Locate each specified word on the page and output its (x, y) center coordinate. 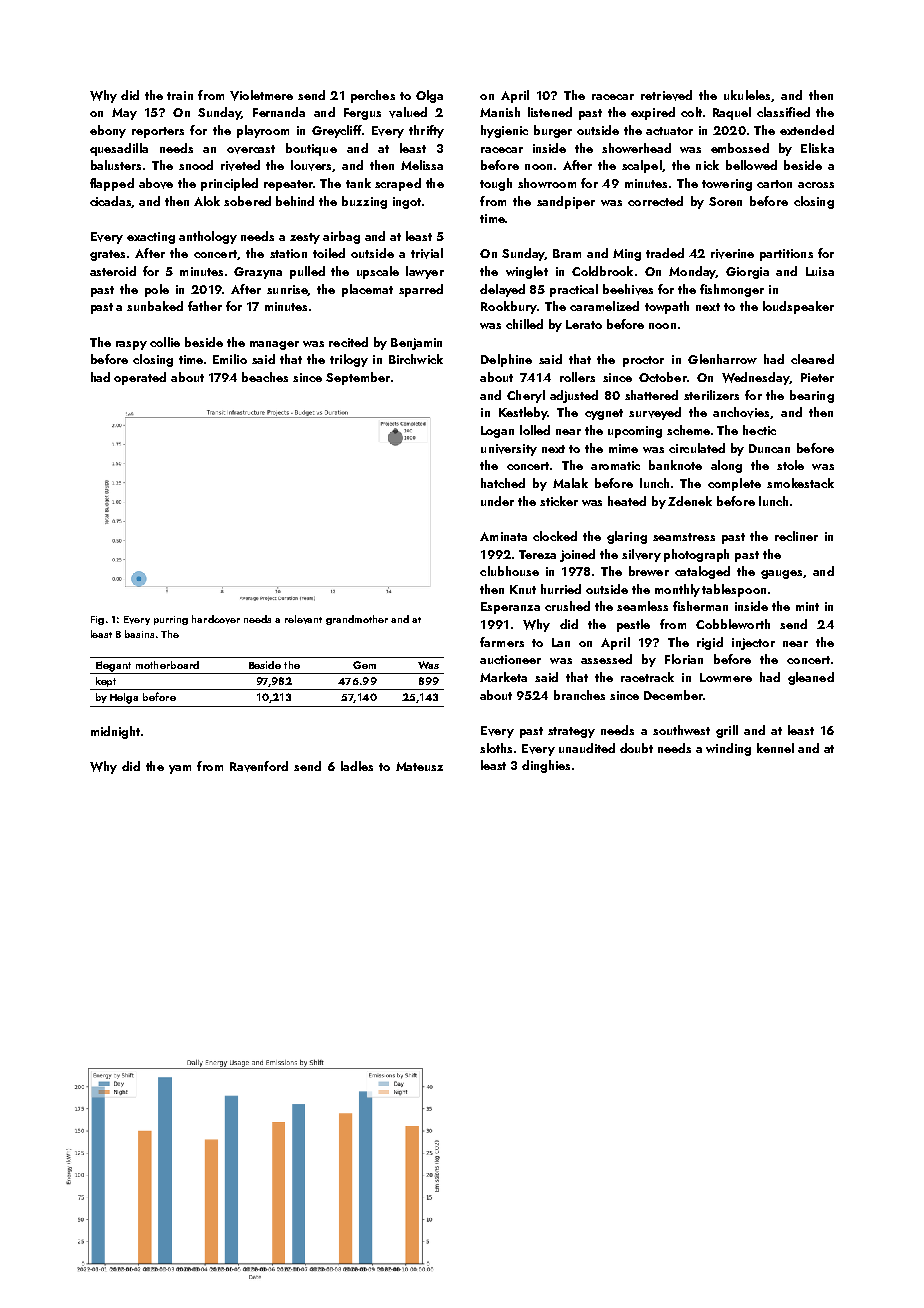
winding (728, 749)
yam (180, 769)
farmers (502, 642)
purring (171, 620)
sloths (496, 748)
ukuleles (747, 95)
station (288, 253)
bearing (812, 396)
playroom (263, 131)
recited (348, 342)
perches (373, 96)
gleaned (811, 678)
